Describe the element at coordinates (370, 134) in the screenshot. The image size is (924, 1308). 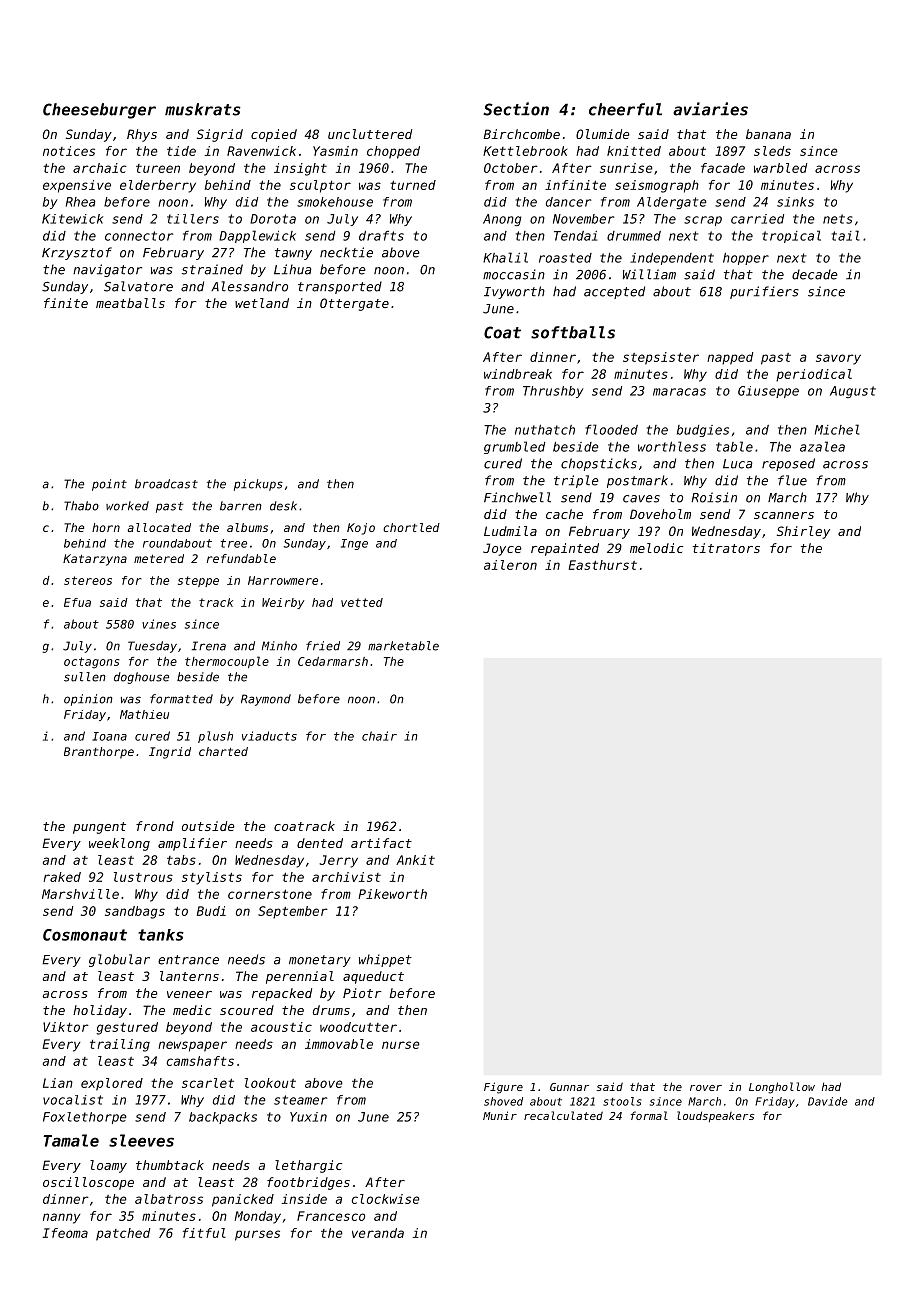
I see `uncluttered` at that location.
